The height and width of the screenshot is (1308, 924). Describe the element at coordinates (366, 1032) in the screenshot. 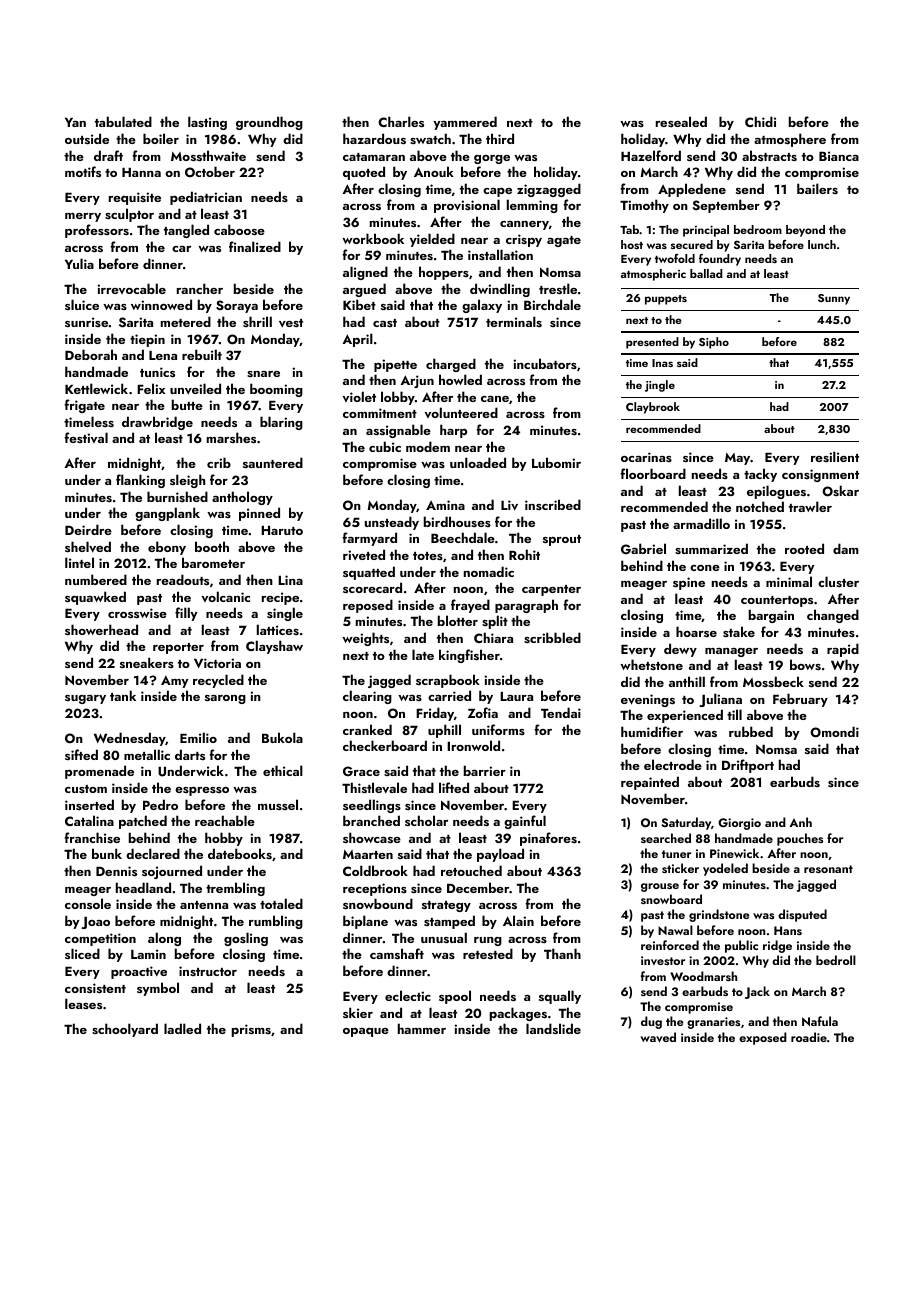

I see `opaque` at that location.
